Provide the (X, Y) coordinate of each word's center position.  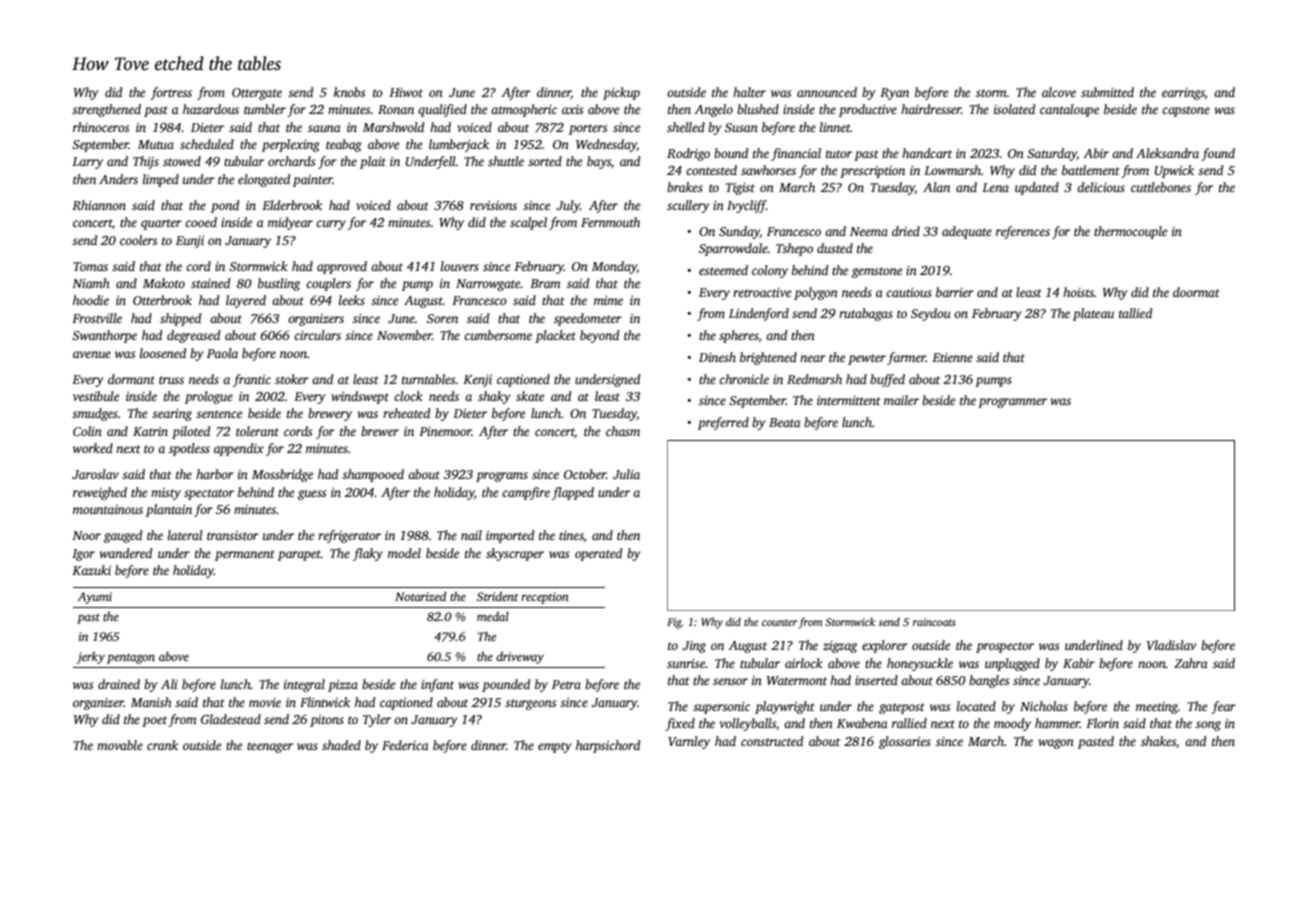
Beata (785, 422)
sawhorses (768, 170)
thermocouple (1130, 232)
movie (265, 702)
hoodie (91, 300)
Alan (936, 187)
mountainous (108, 509)
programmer (1012, 403)
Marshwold (393, 127)
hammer (1057, 723)
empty (554, 747)
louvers (460, 266)
